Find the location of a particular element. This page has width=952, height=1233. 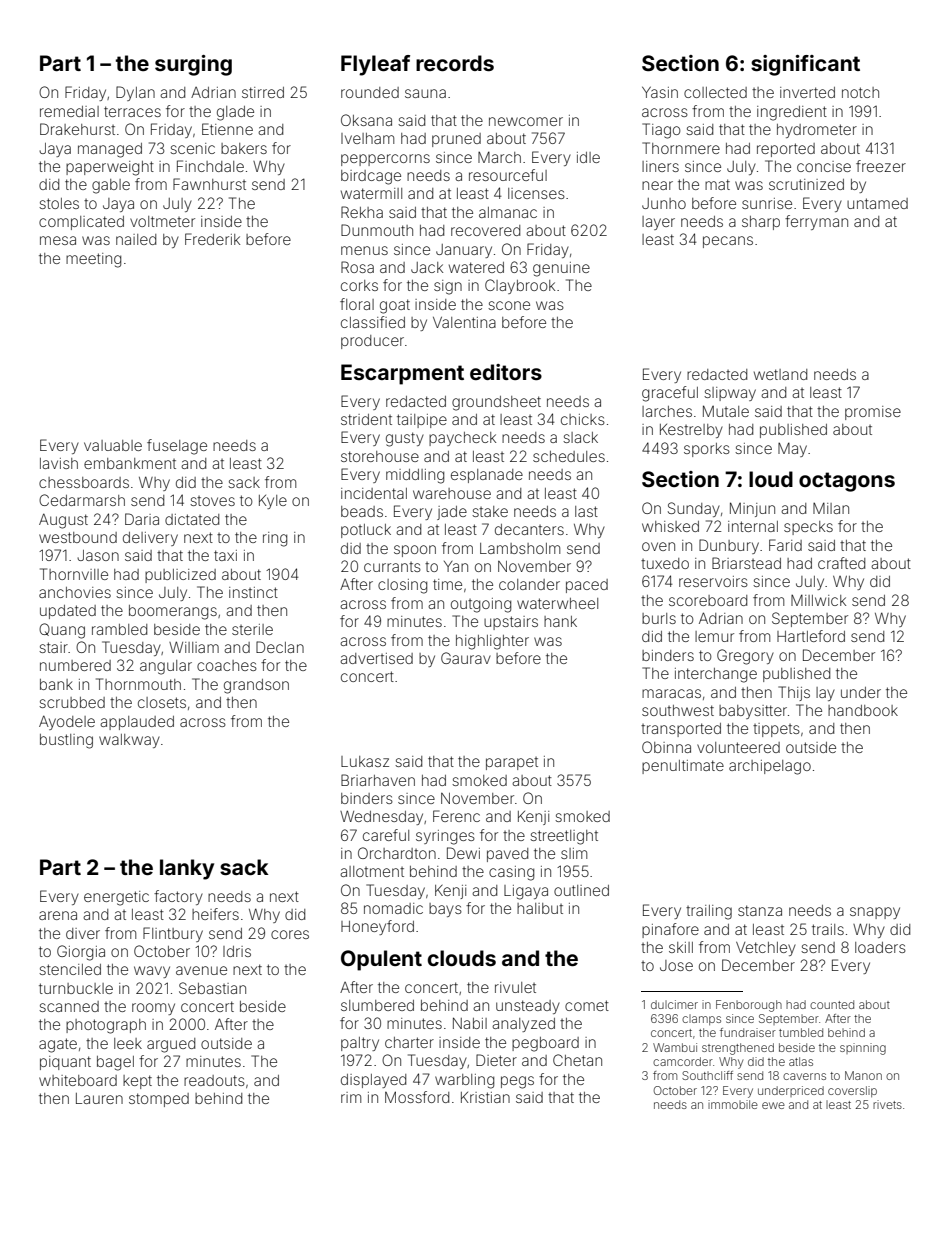

Dunbury is located at coordinates (729, 546).
